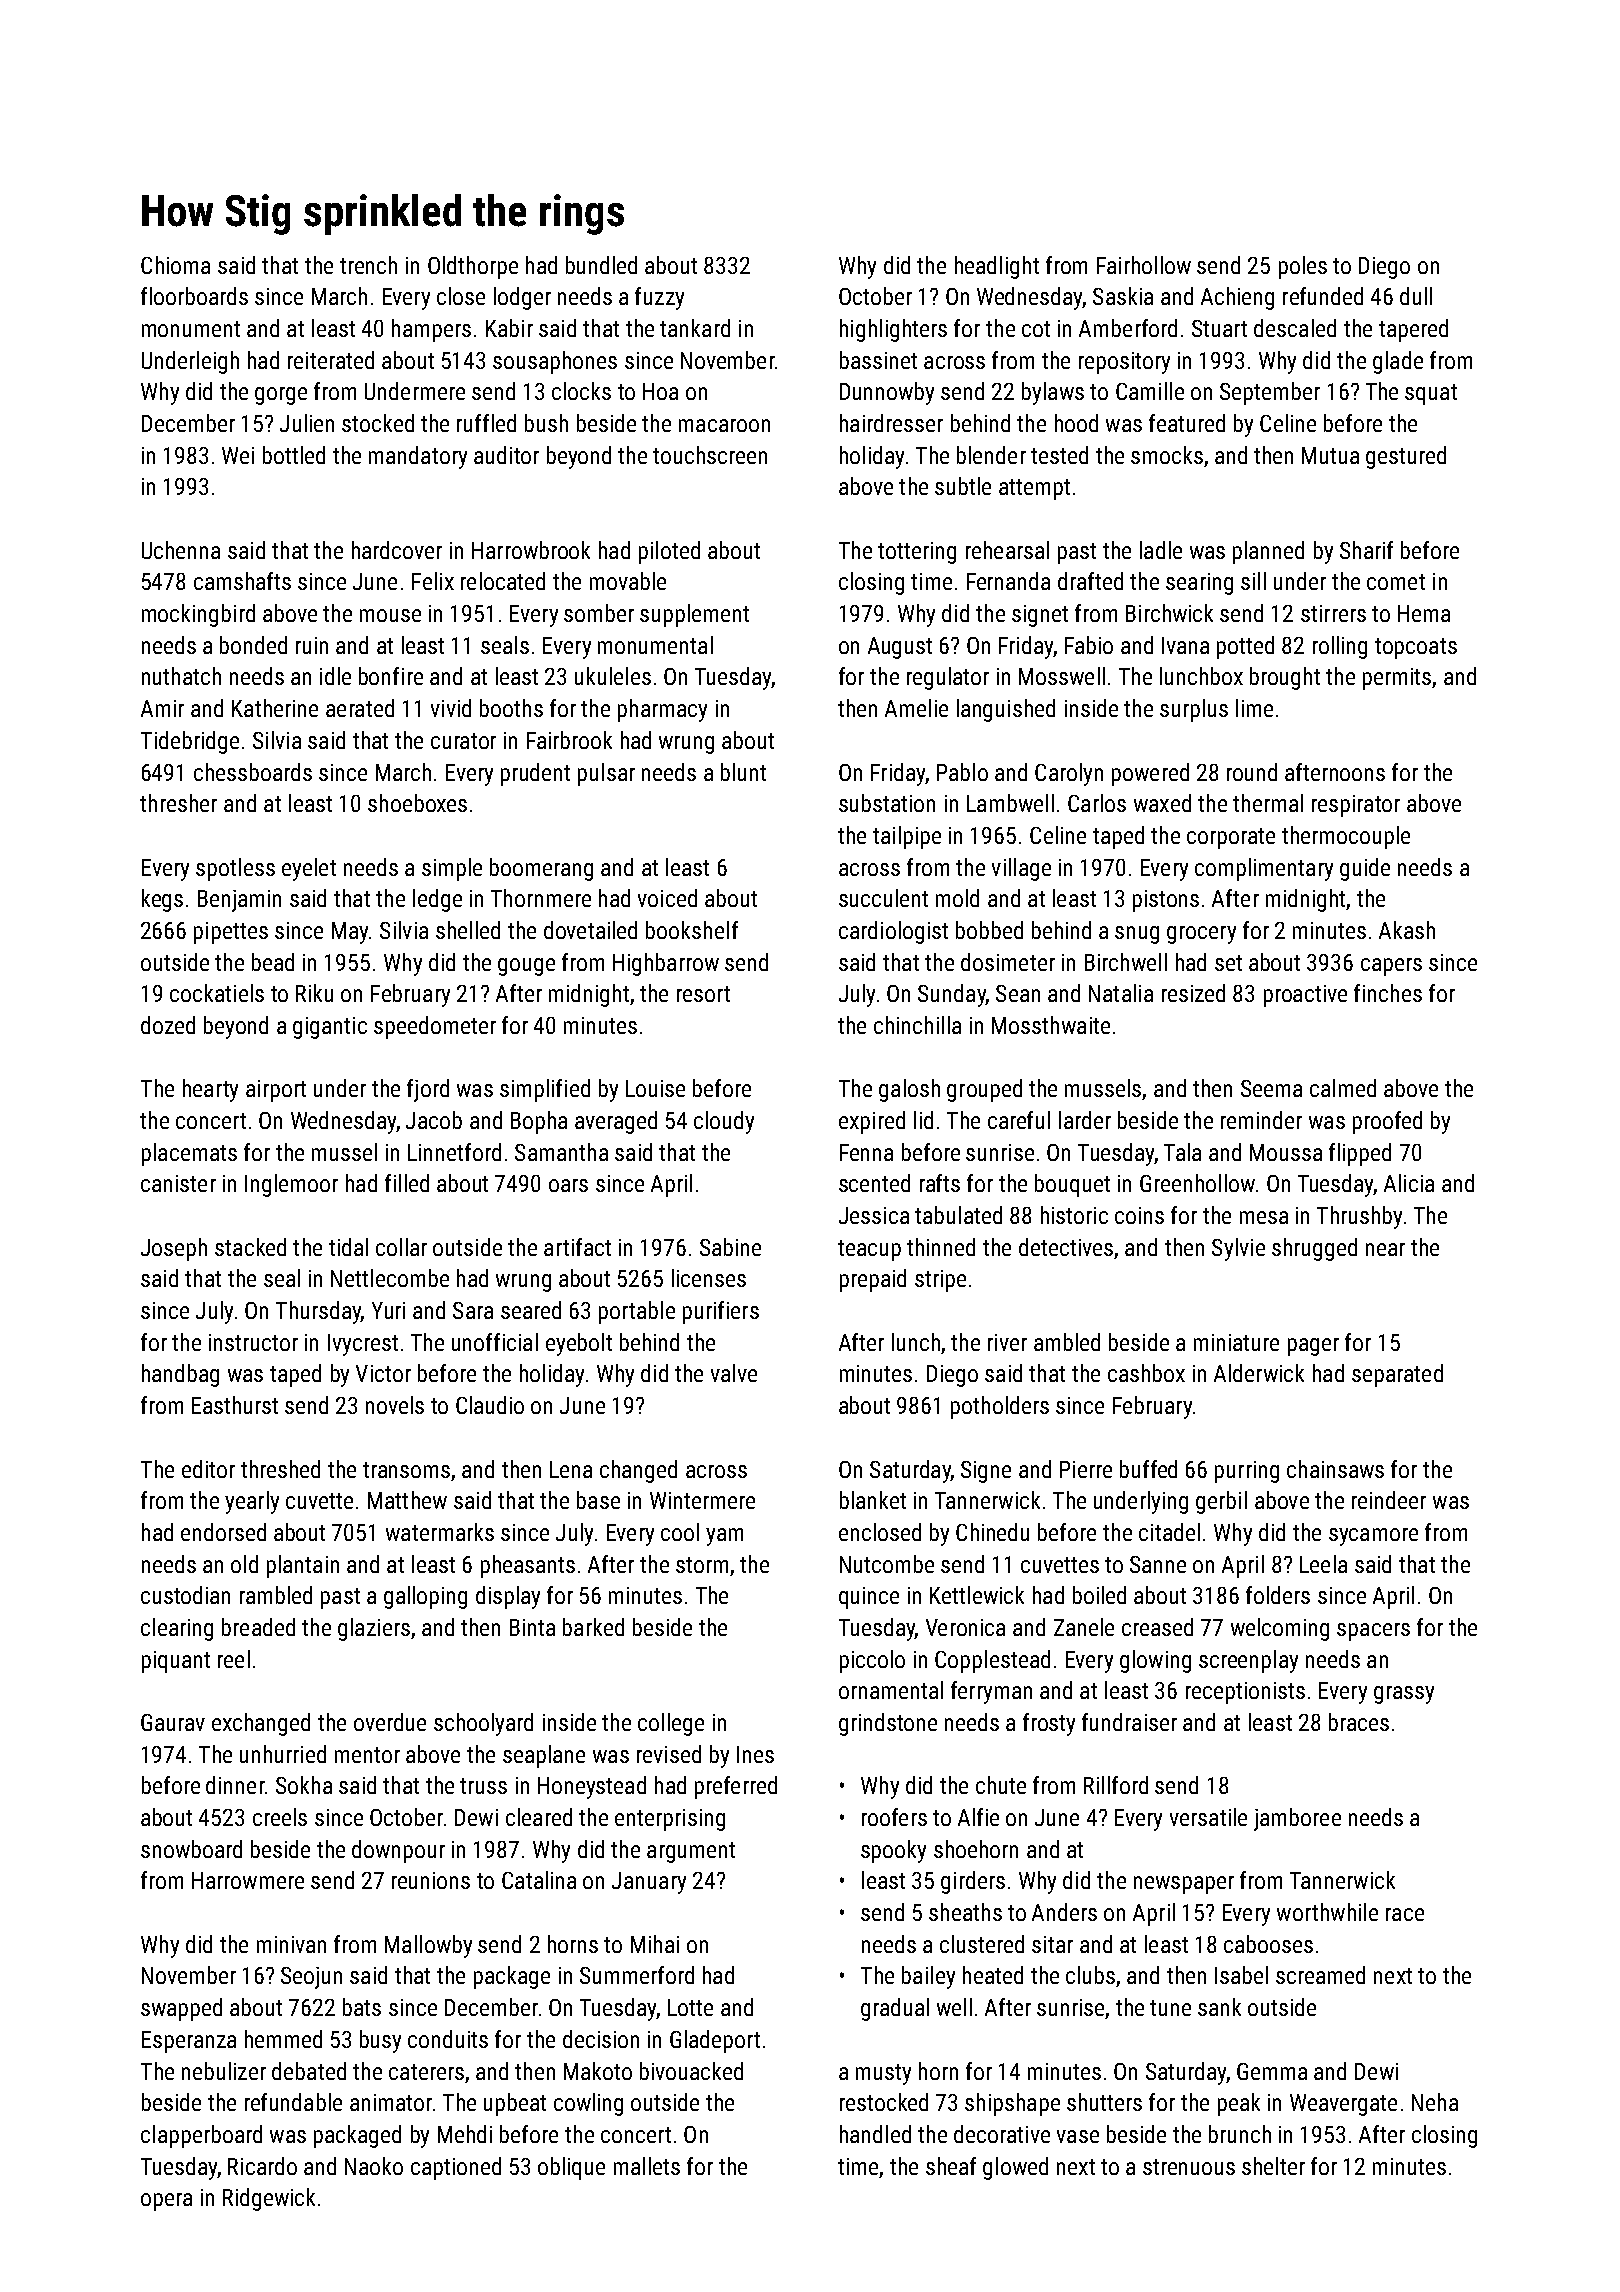 This screenshot has width=1620, height=2292. Describe the element at coordinates (1144, 265) in the screenshot. I see `Fairhollow` at that location.
